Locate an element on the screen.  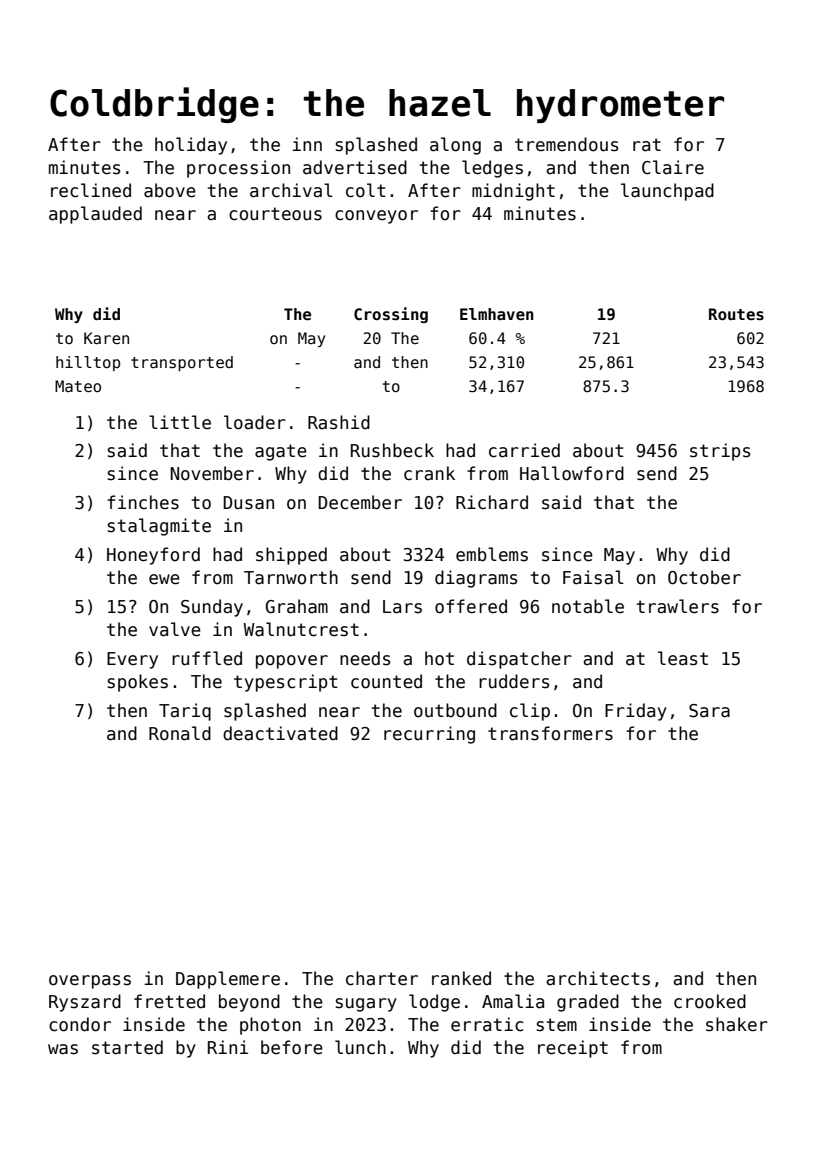
ruffled is located at coordinates (207, 658).
